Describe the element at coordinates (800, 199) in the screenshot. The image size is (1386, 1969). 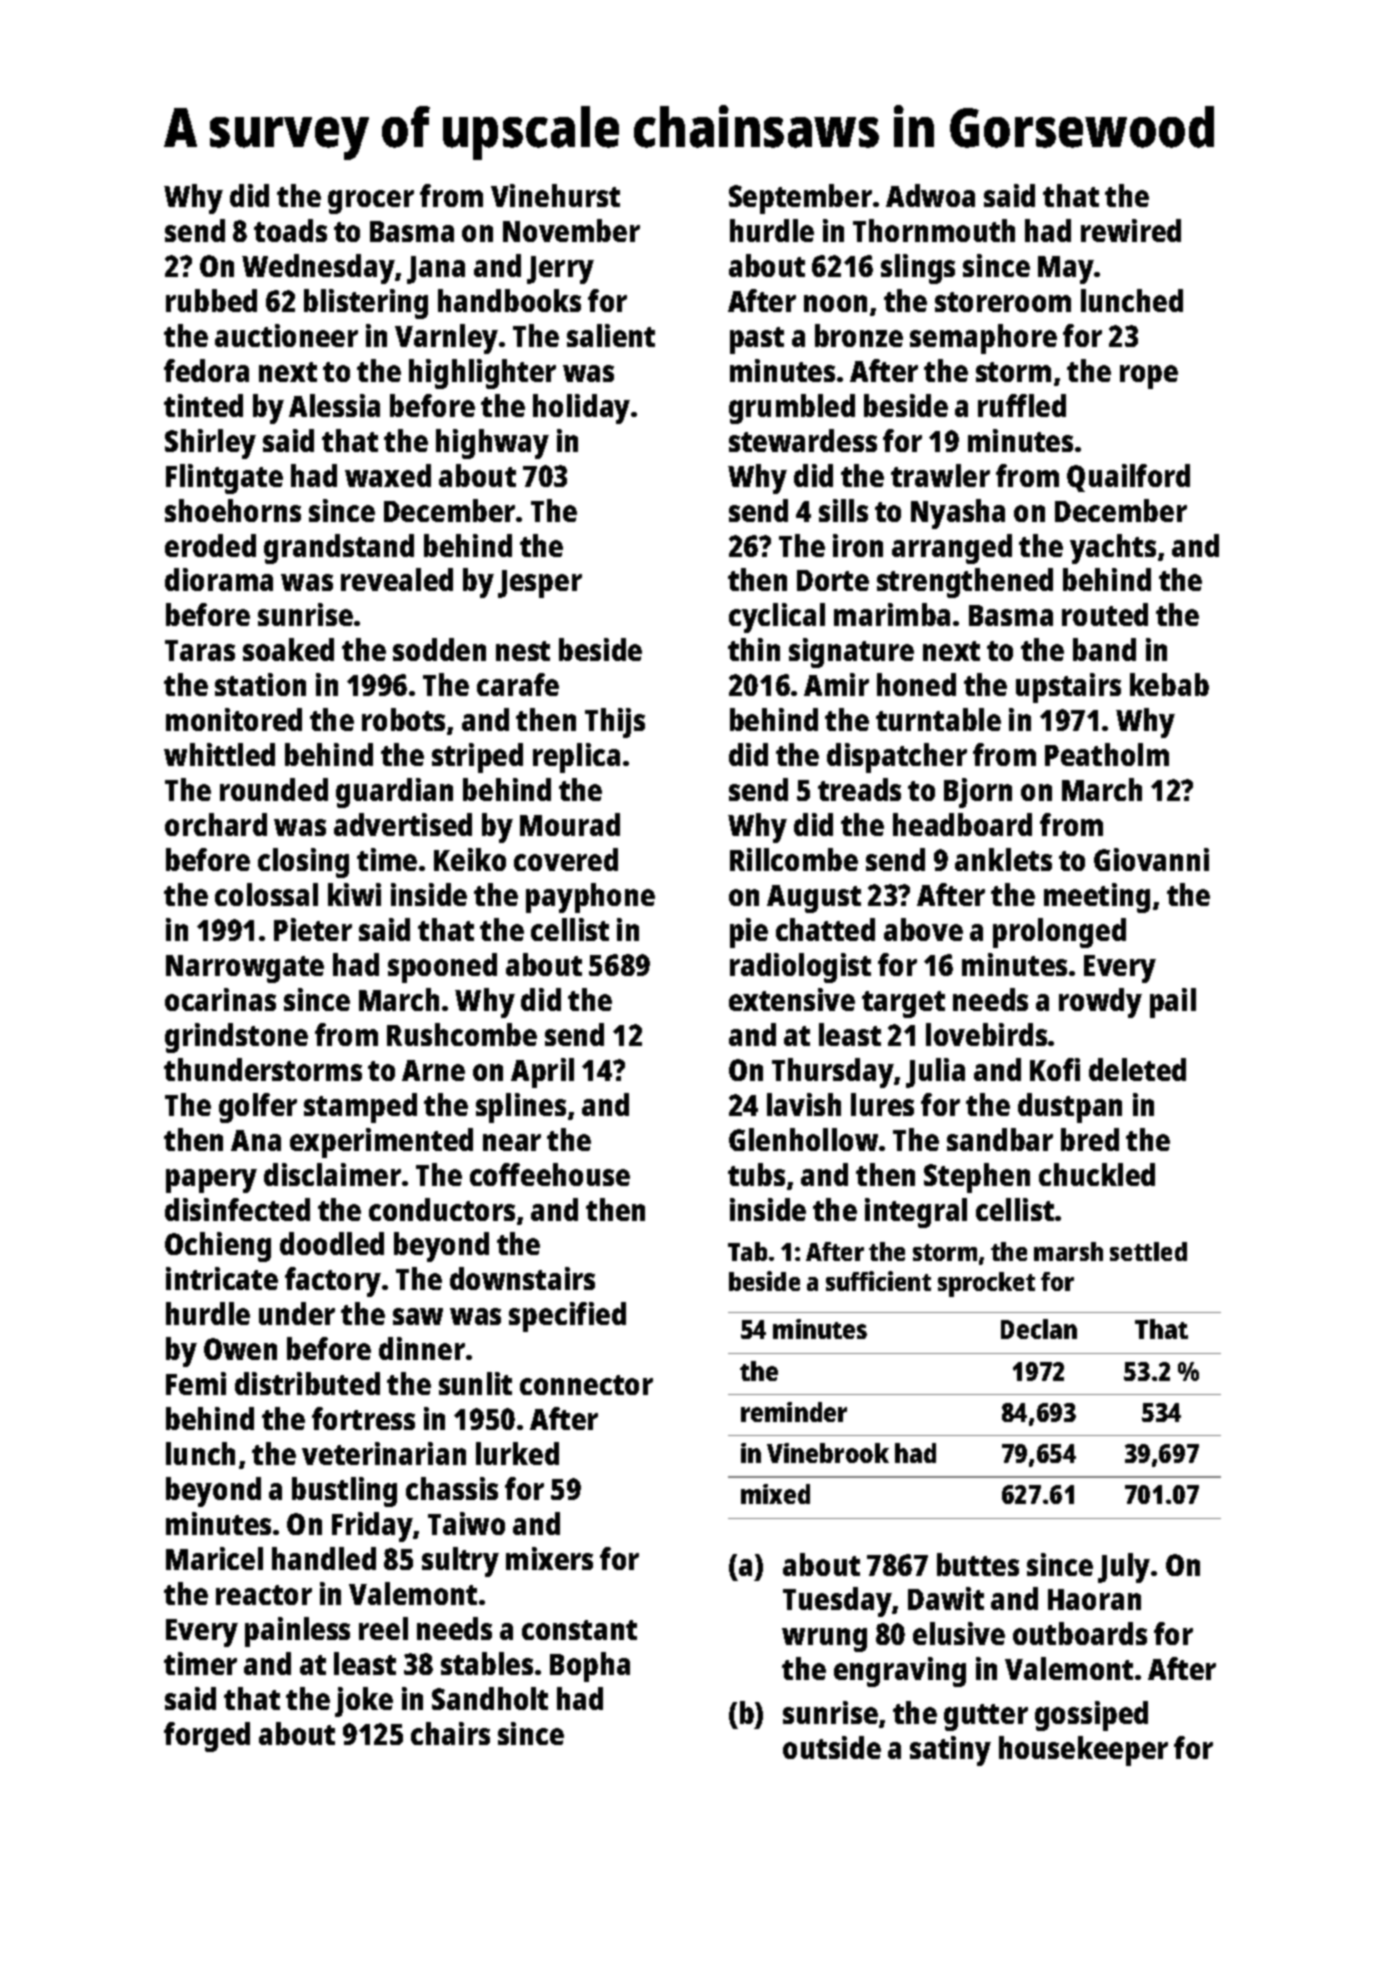
I see `September` at that location.
